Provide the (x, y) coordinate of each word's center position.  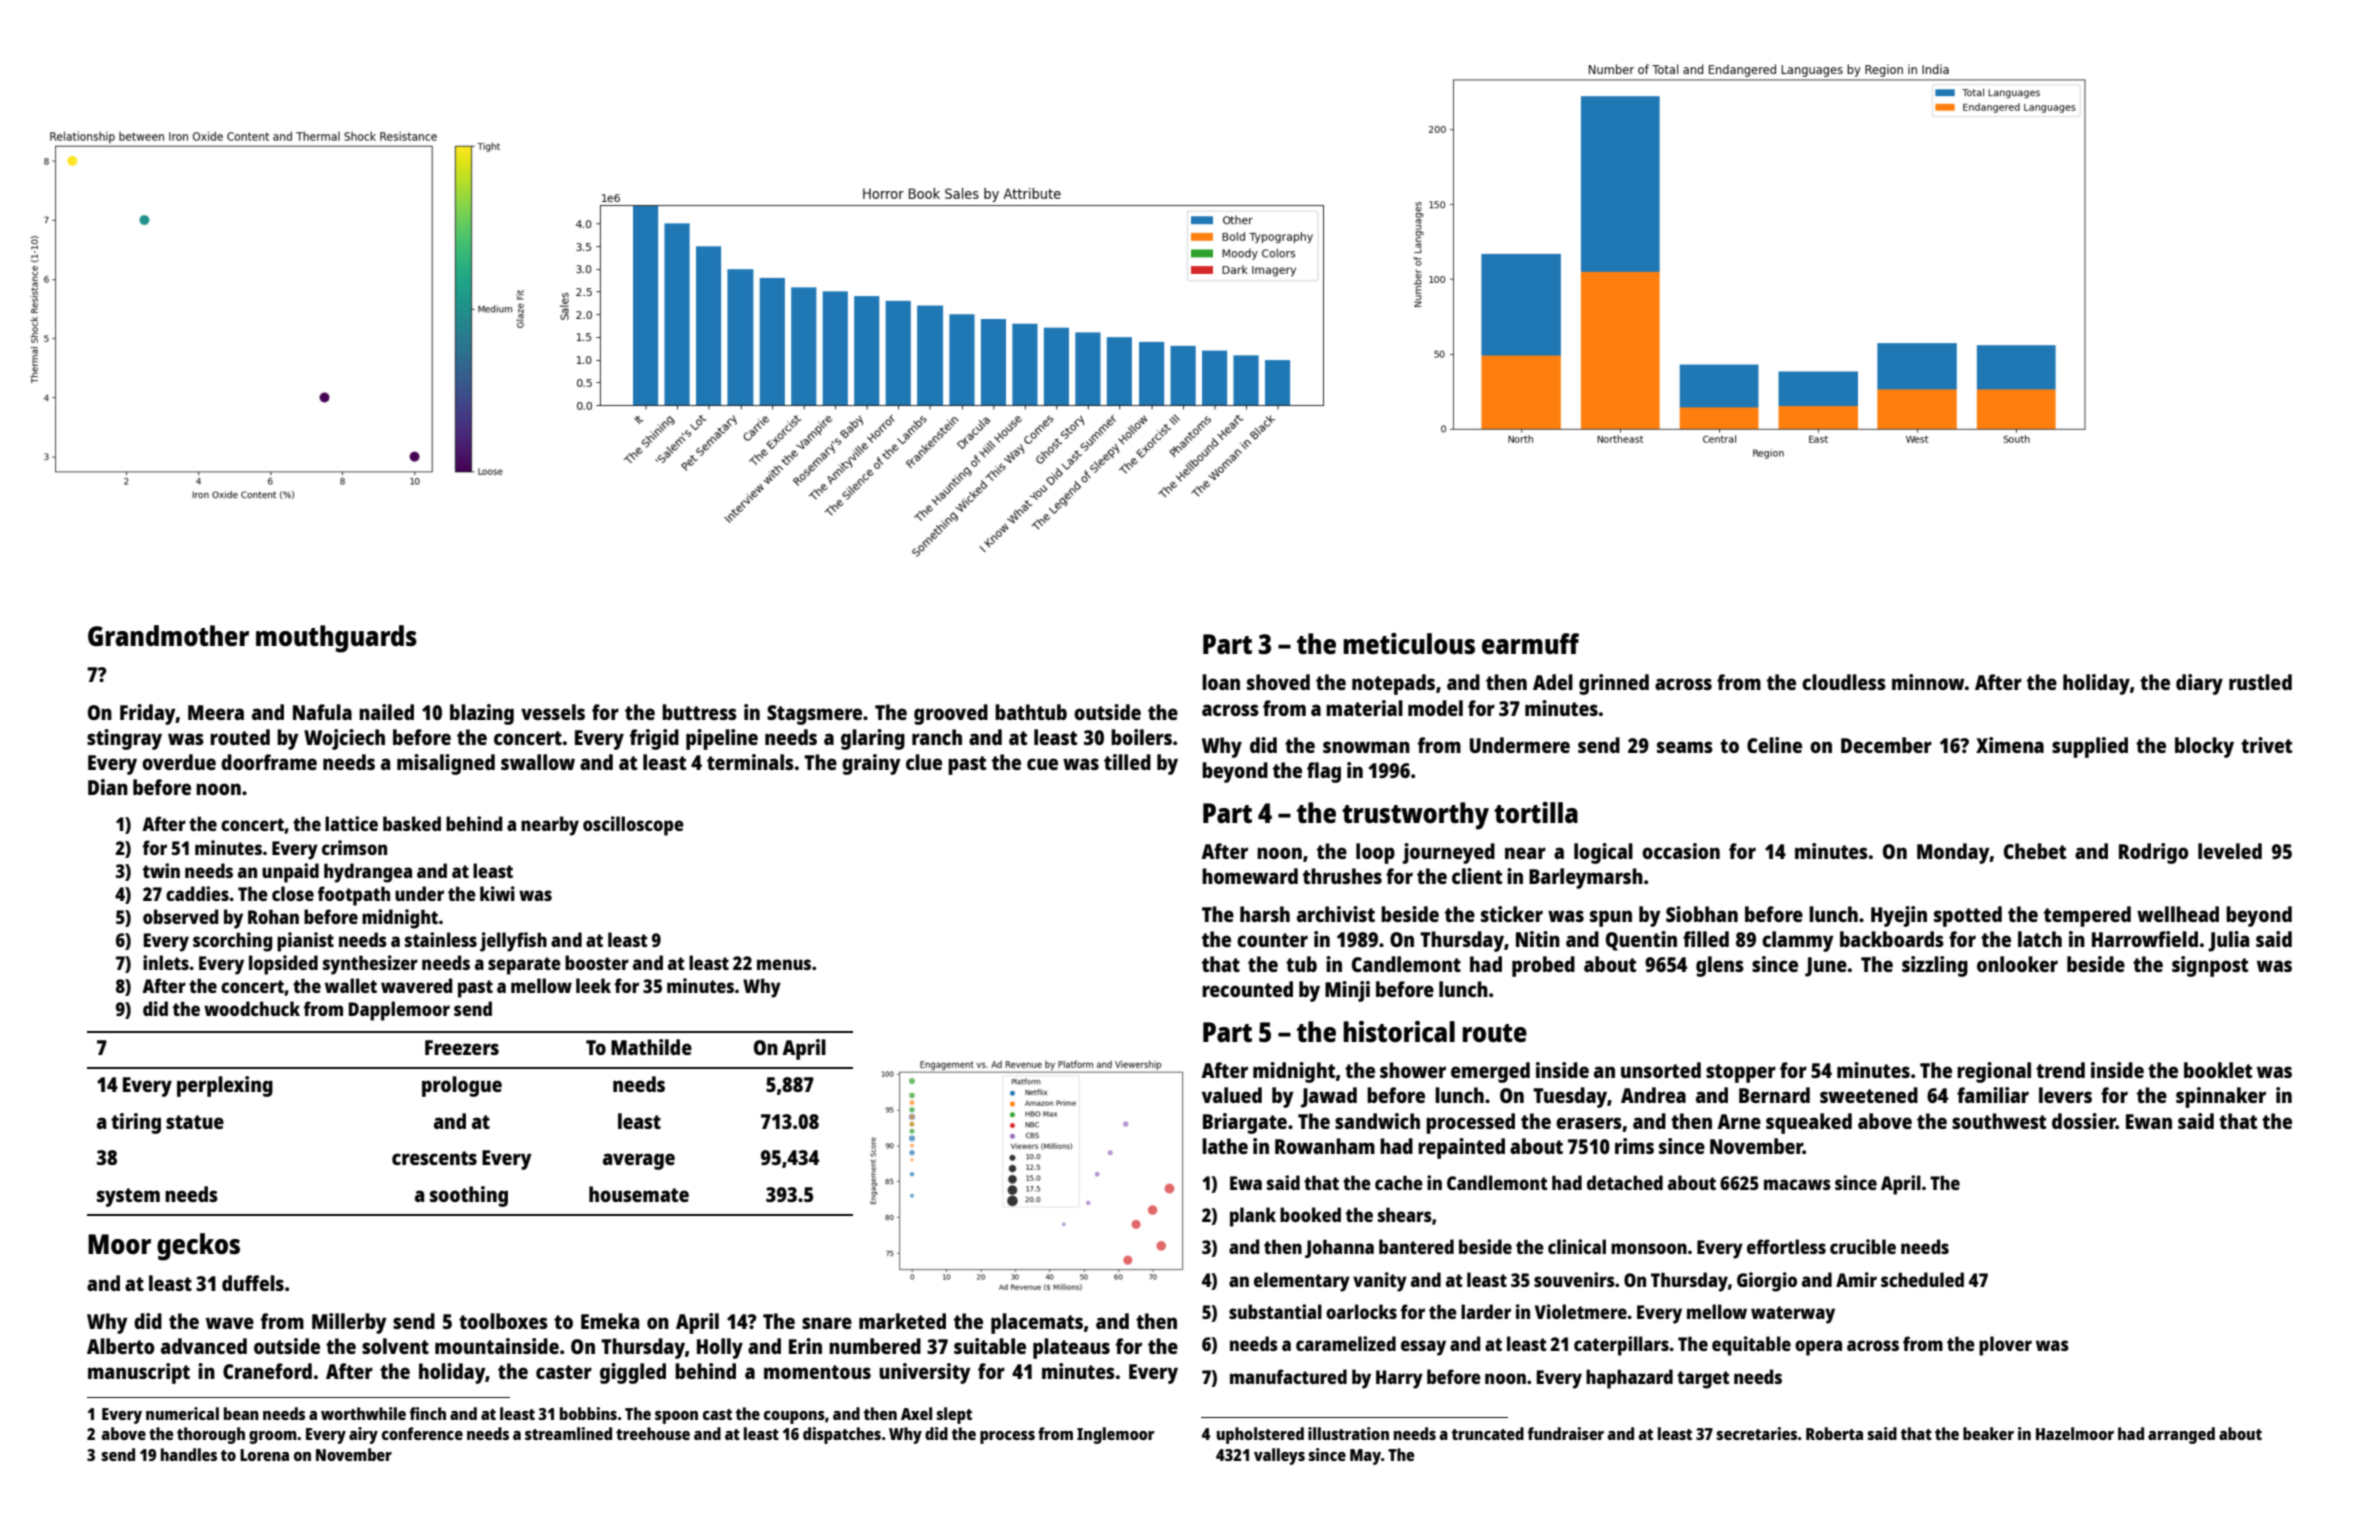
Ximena (2010, 745)
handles (189, 1454)
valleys (1279, 1456)
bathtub (1031, 712)
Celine (1774, 745)
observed (181, 916)
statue (195, 1122)
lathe (1225, 1146)
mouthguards (336, 639)
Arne (1739, 1121)
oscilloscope (633, 826)
